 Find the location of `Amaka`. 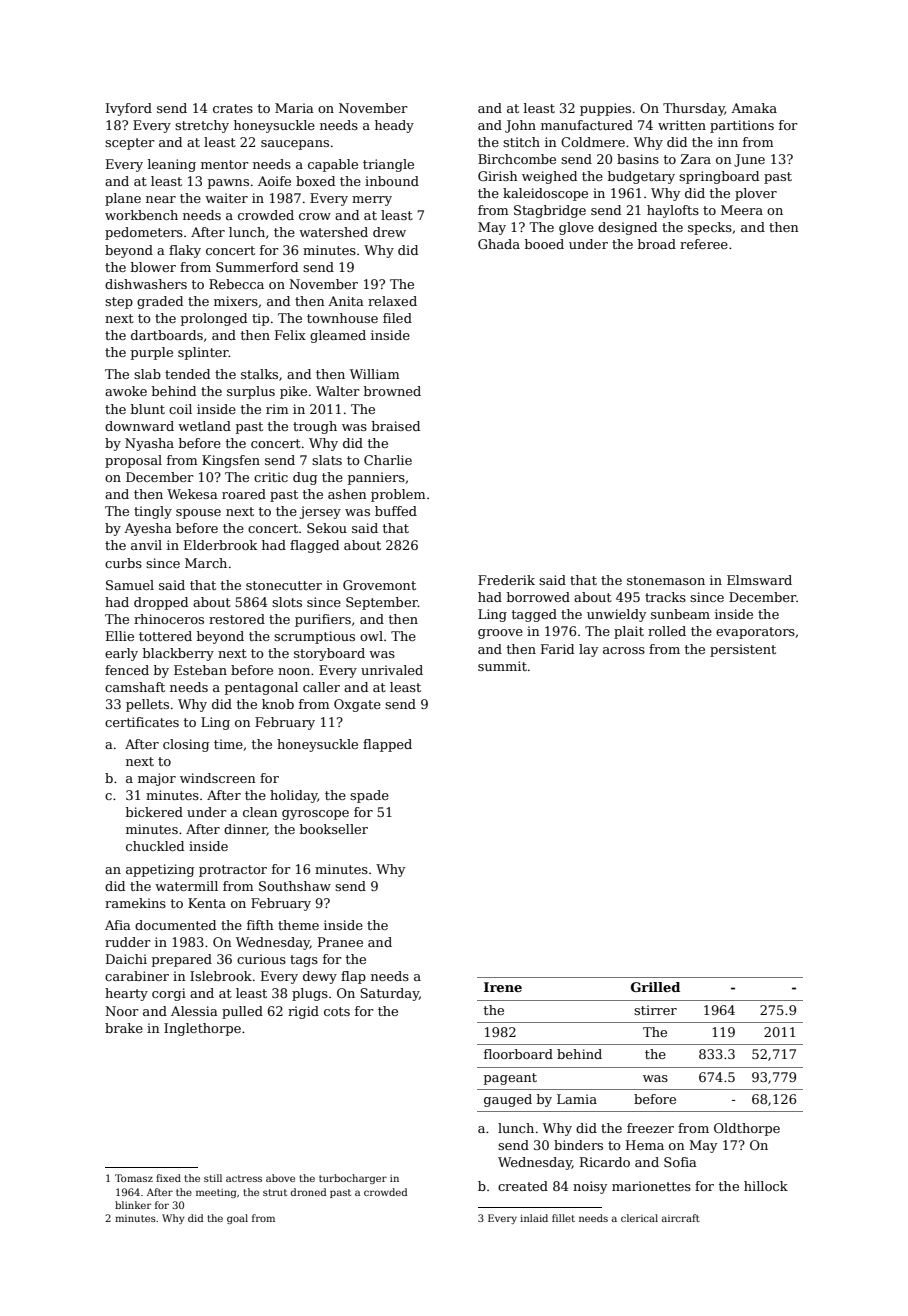

Amaka is located at coordinates (754, 108).
